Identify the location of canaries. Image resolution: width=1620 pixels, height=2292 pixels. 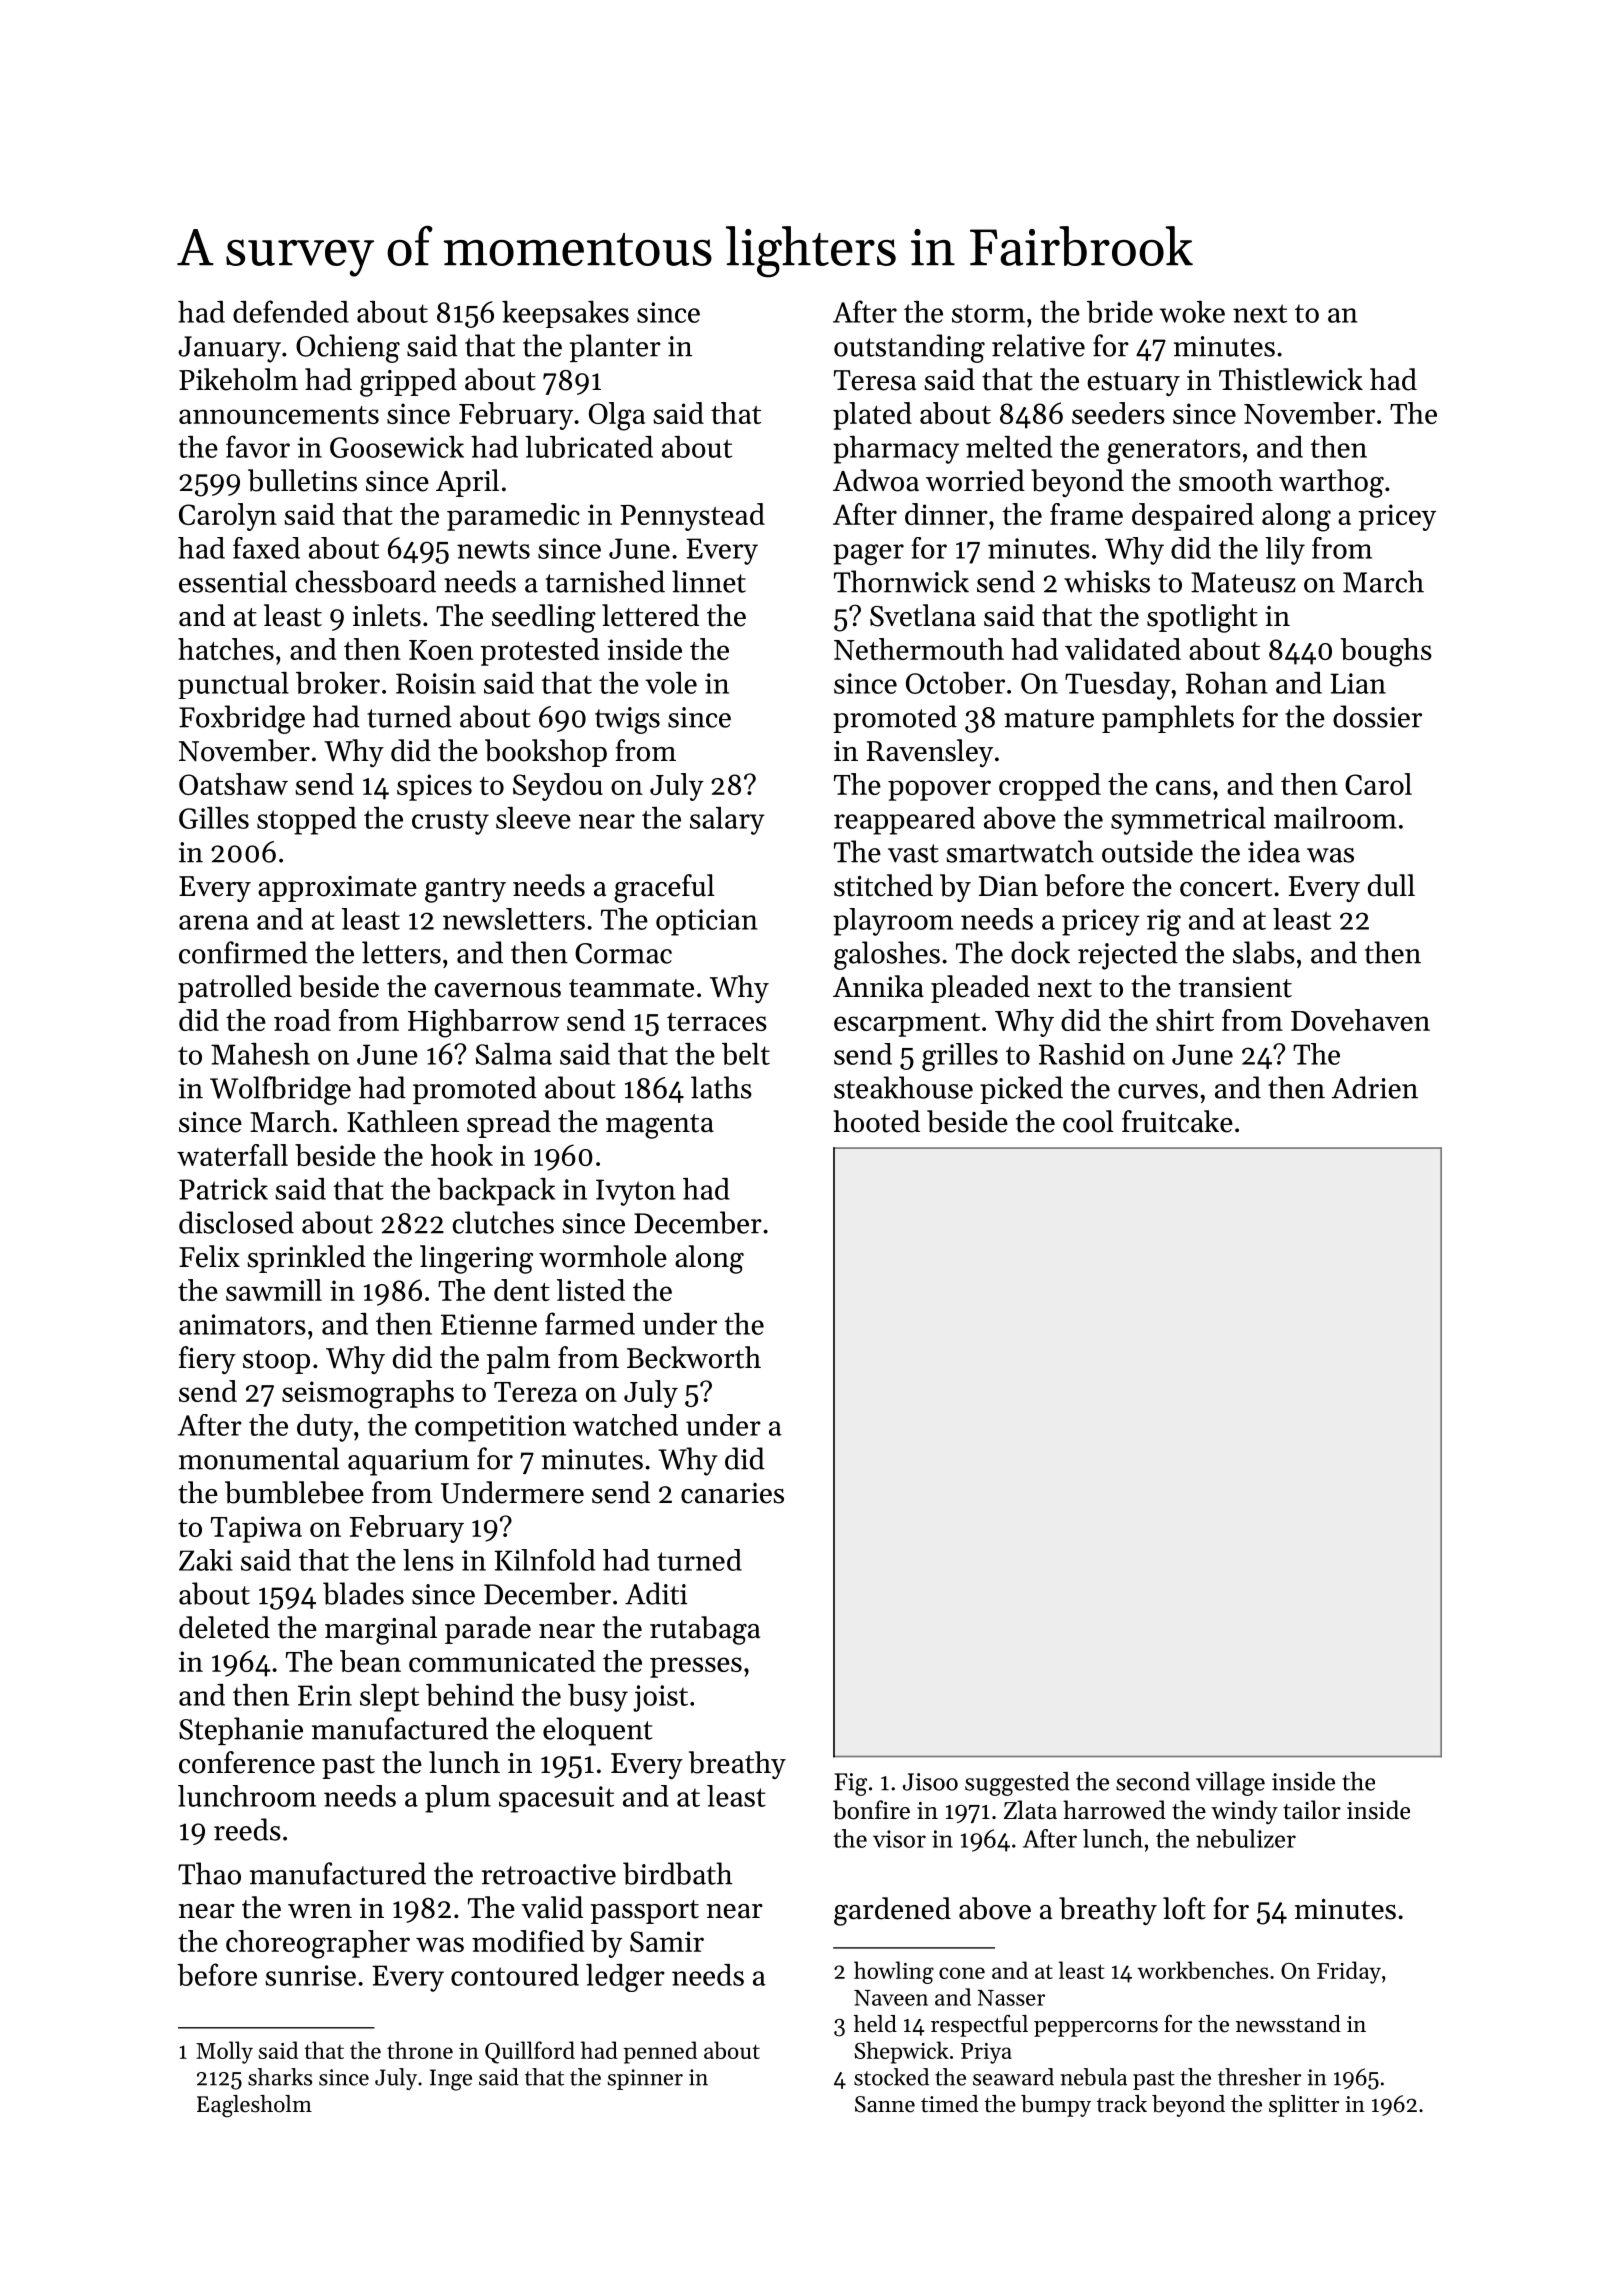
(732, 1493).
